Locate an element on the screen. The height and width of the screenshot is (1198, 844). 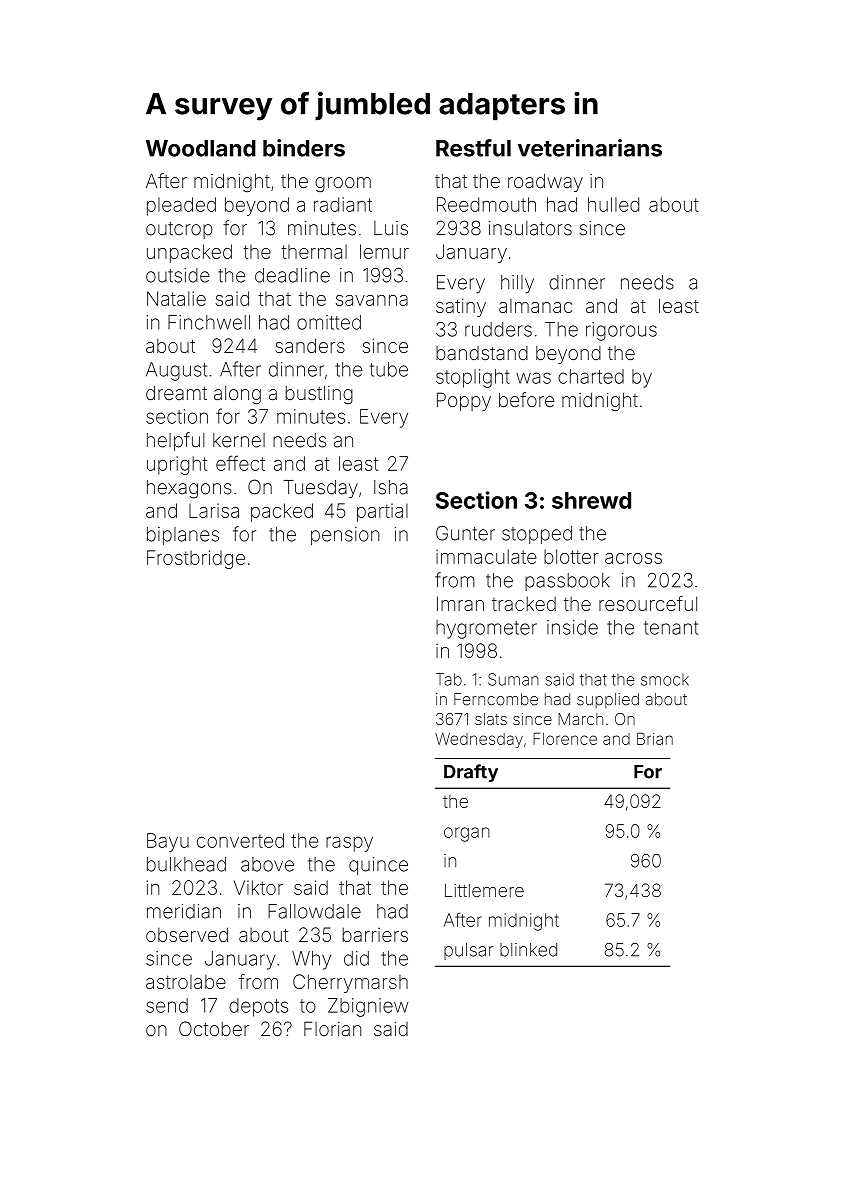
tube is located at coordinates (389, 369).
